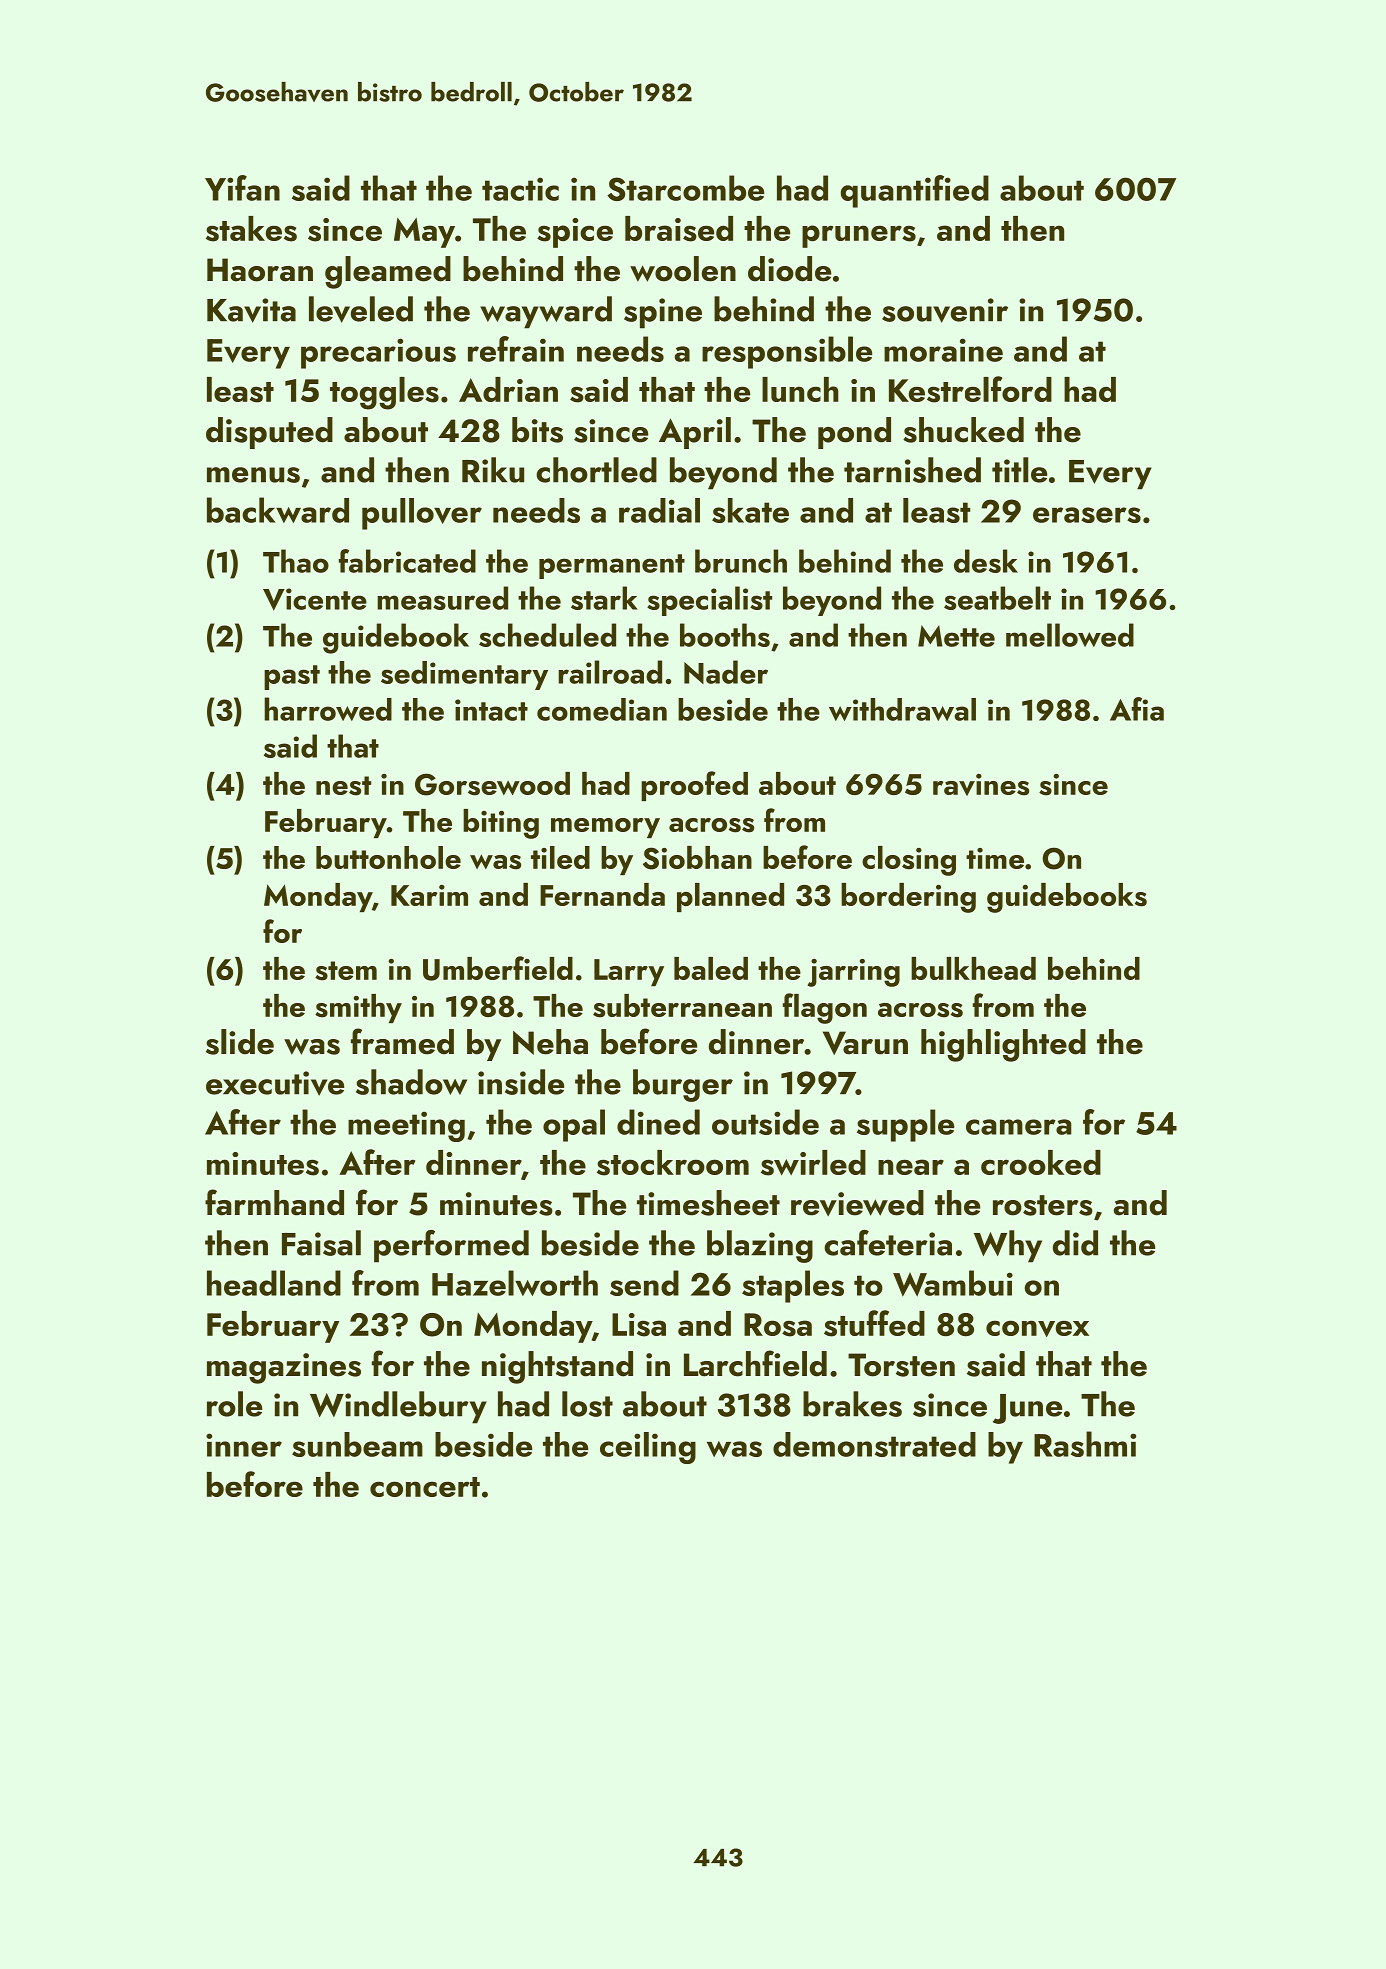  What do you see at coordinates (260, 270) in the screenshot?
I see `Haoran` at bounding box center [260, 270].
